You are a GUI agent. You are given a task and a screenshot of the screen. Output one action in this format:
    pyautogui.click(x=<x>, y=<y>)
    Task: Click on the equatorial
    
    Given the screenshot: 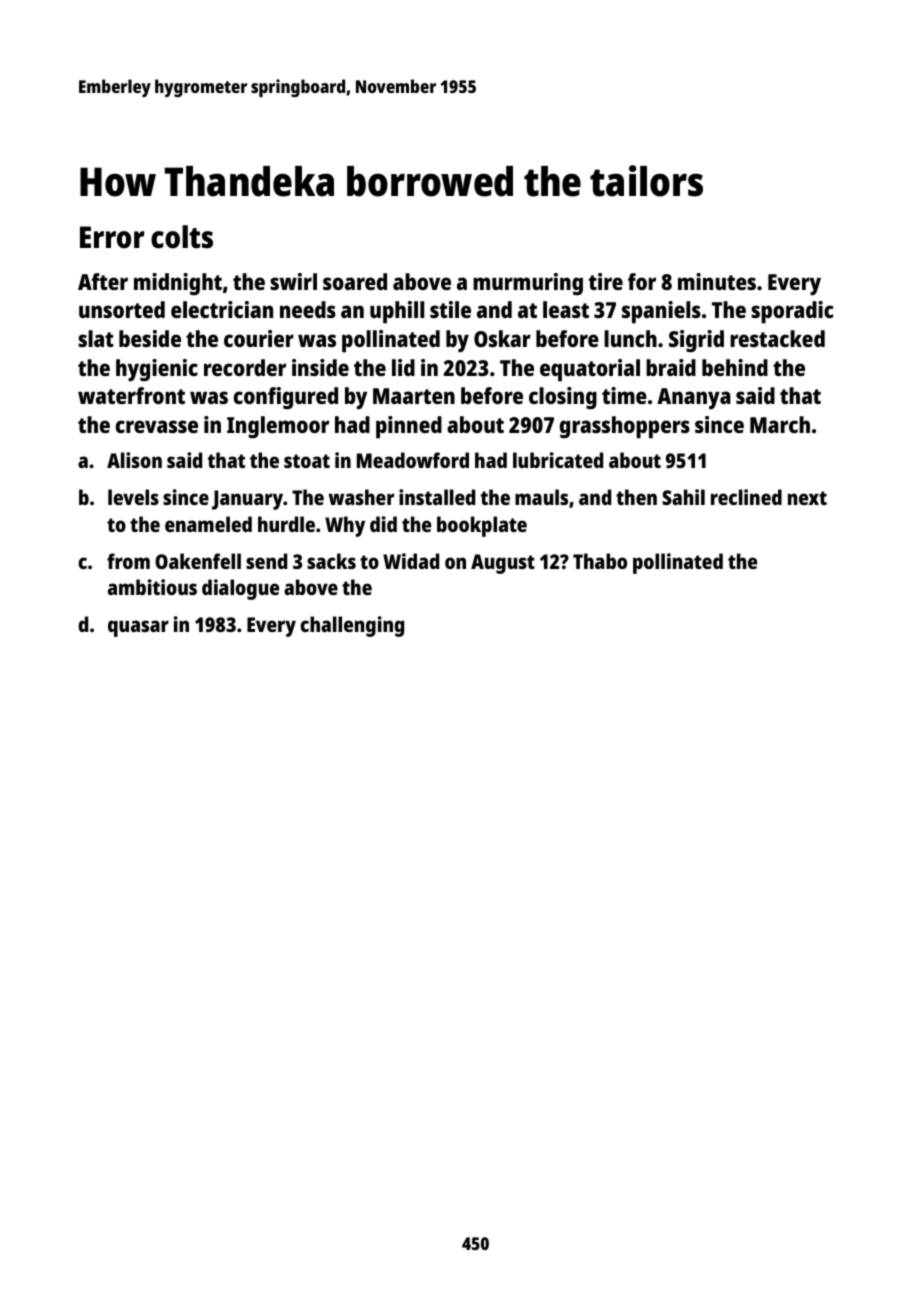 What is the action you would take?
    pyautogui.click(x=590, y=370)
